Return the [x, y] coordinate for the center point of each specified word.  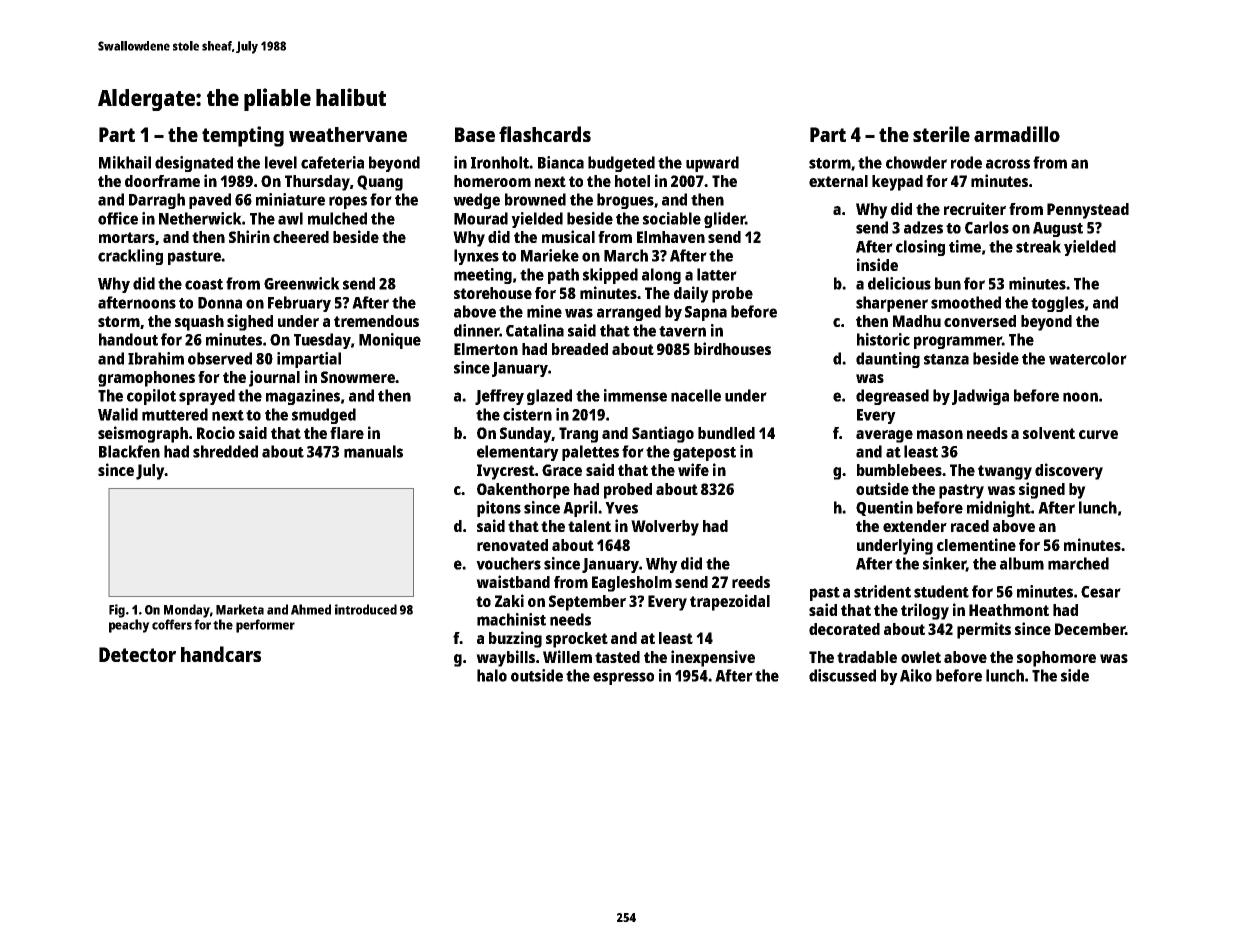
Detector [137, 654]
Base [475, 134]
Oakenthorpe [523, 491]
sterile [941, 134]
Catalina [535, 330]
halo [492, 675]
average [884, 436]
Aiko [916, 675]
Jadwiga [980, 397]
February [299, 304]
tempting [243, 136]
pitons [499, 509]
